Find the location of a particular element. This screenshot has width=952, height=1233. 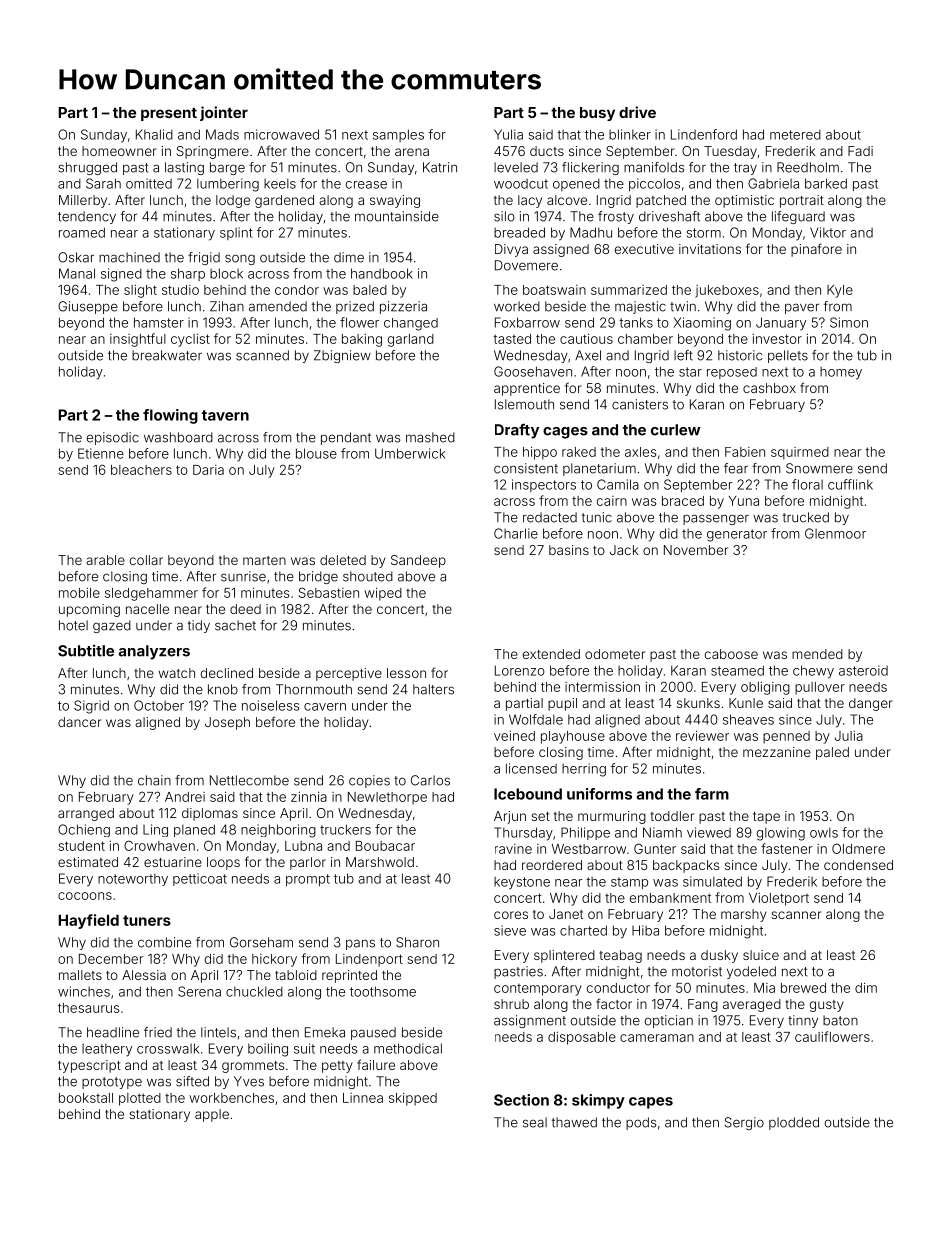

Ochieng is located at coordinates (84, 830).
